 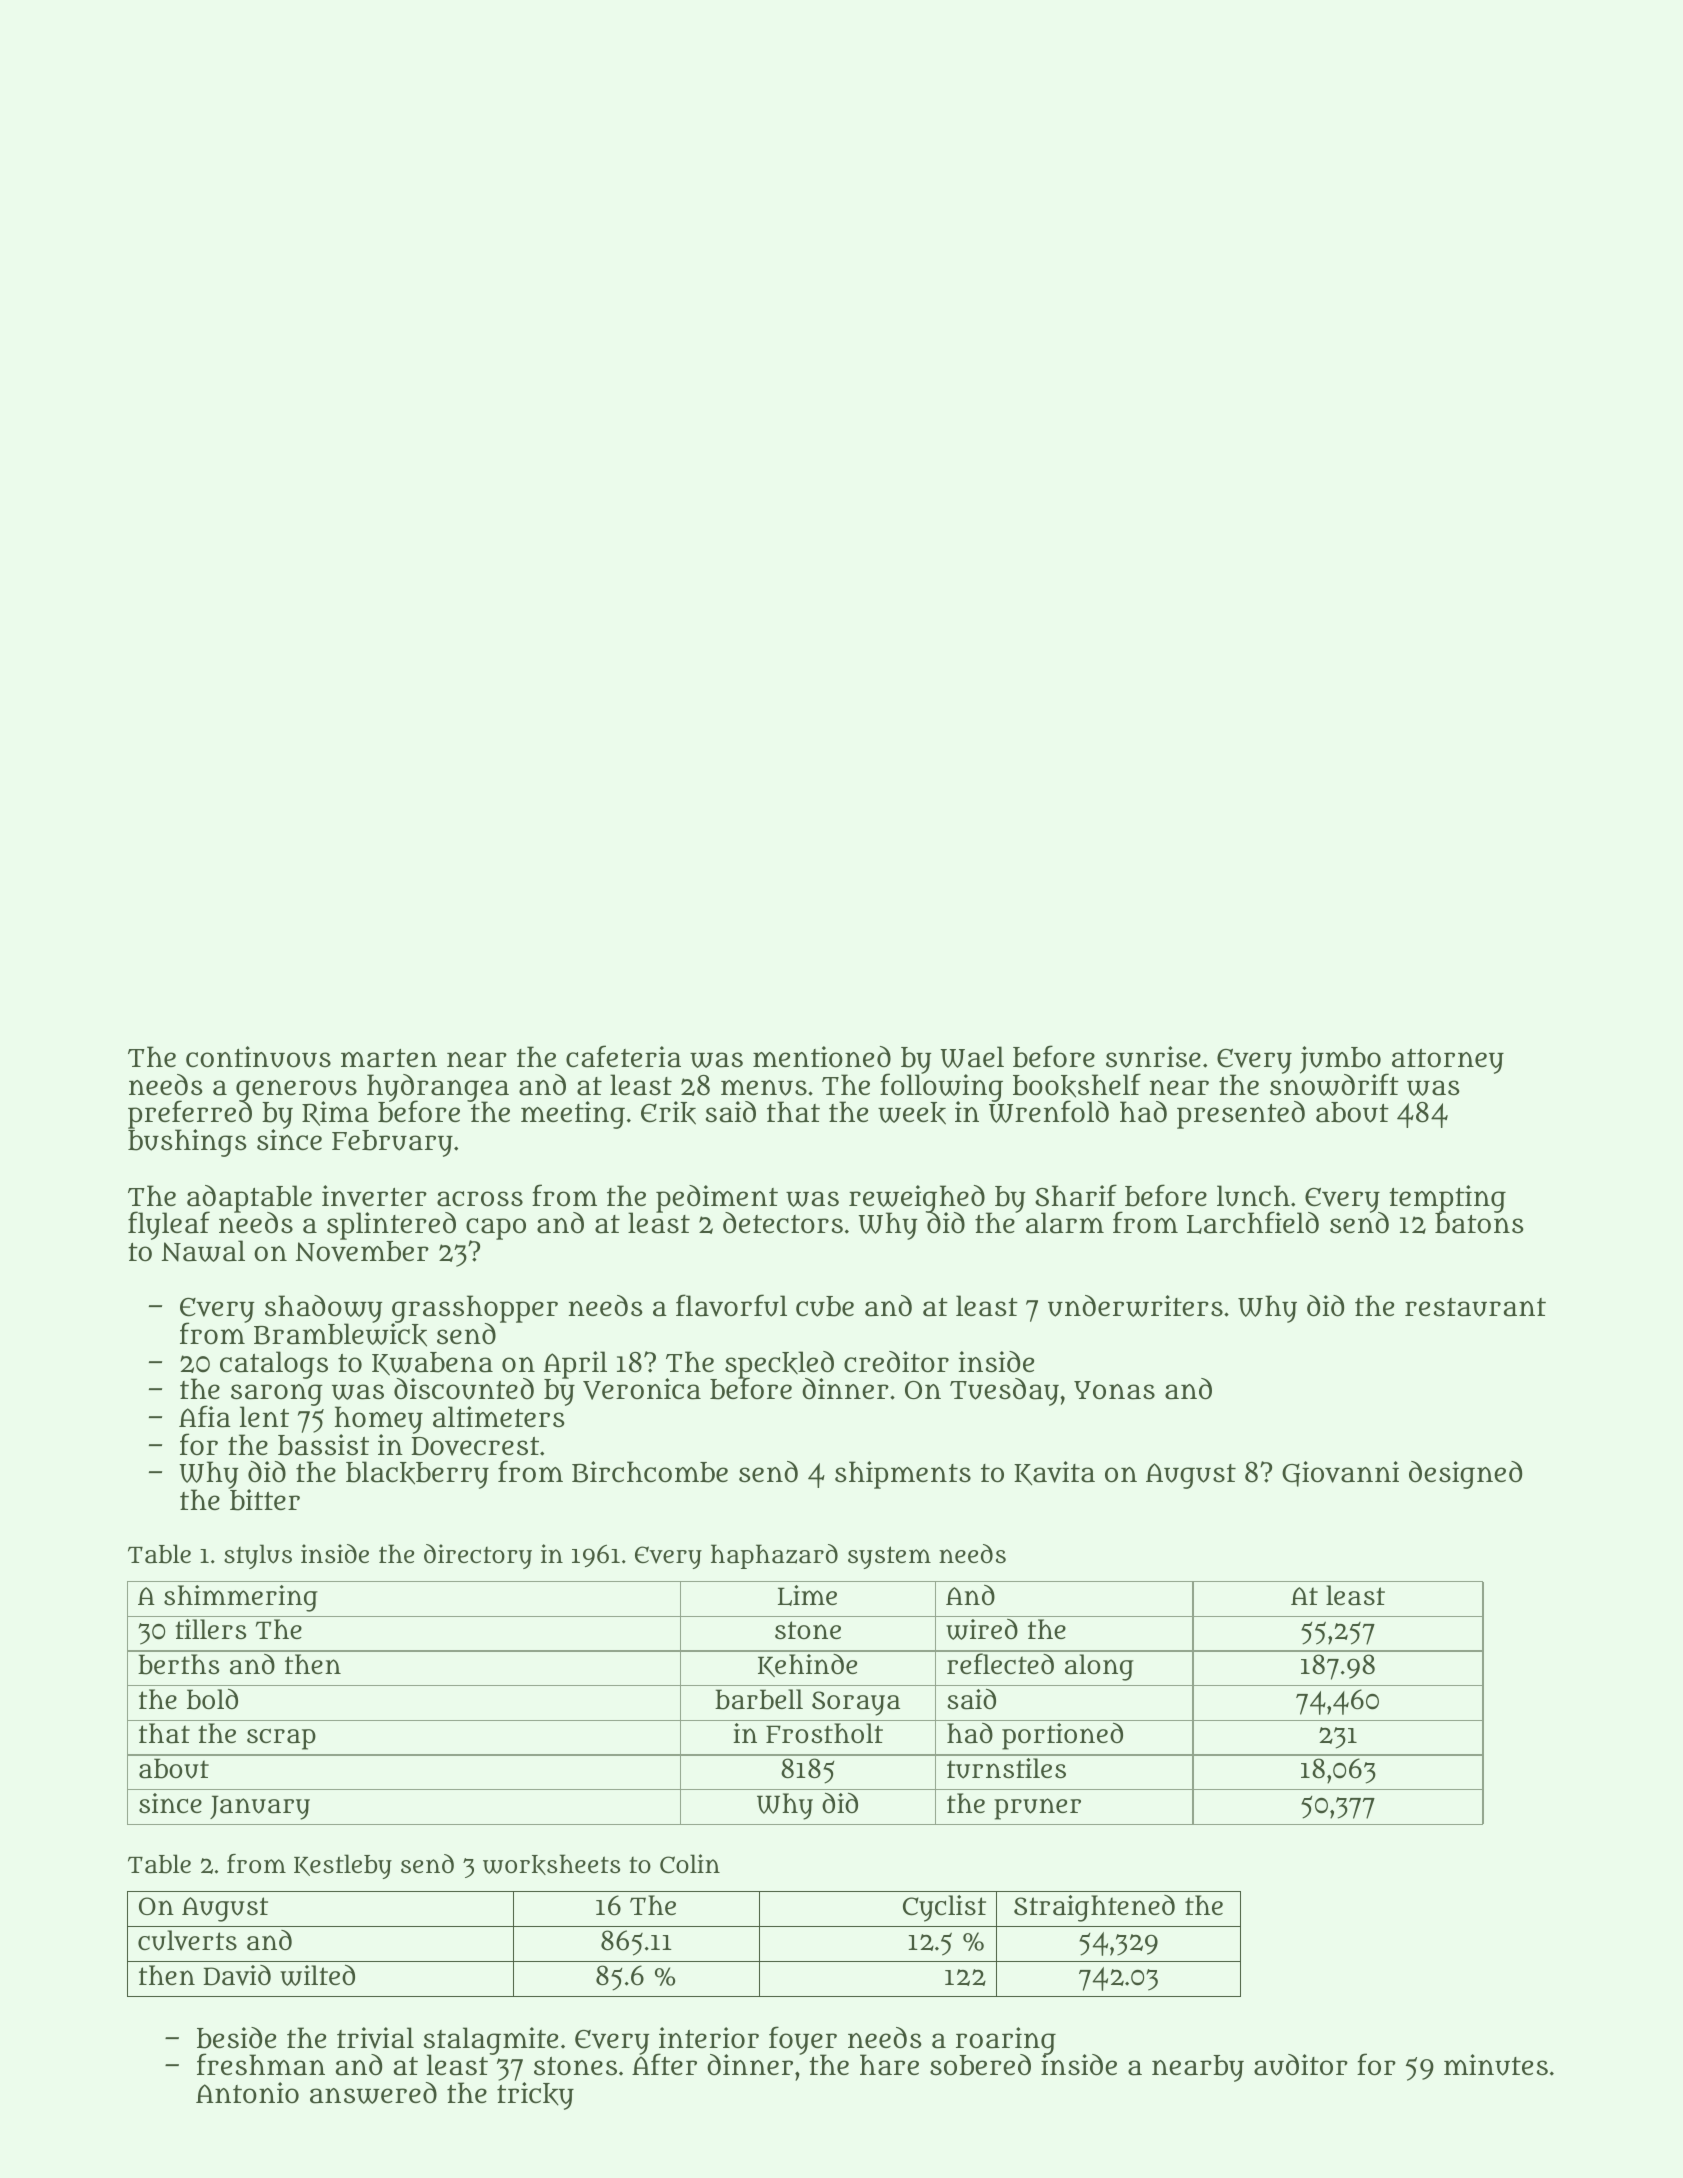 I want to click on pruner, so click(x=1037, y=1809).
